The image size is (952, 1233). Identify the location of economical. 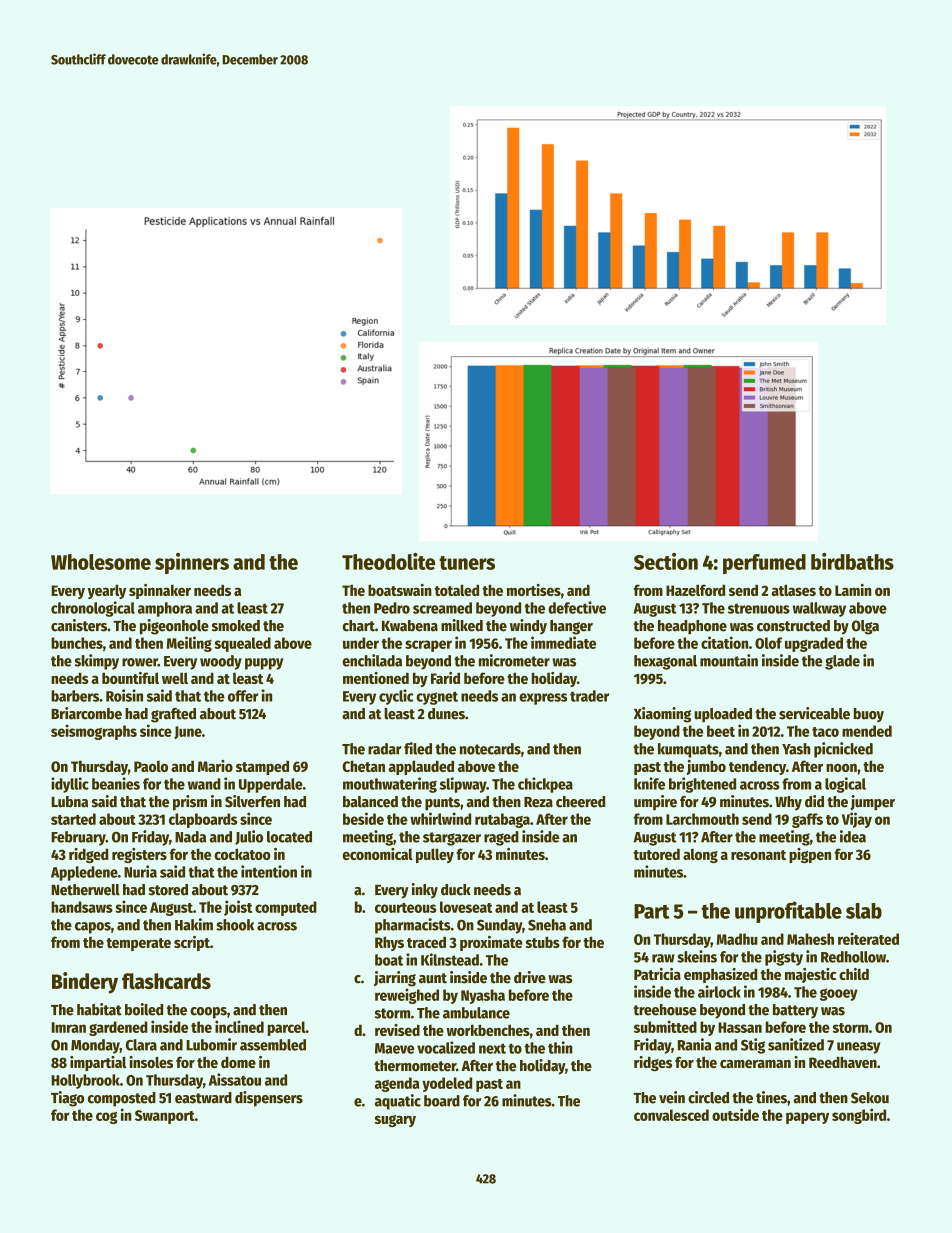
(377, 854).
